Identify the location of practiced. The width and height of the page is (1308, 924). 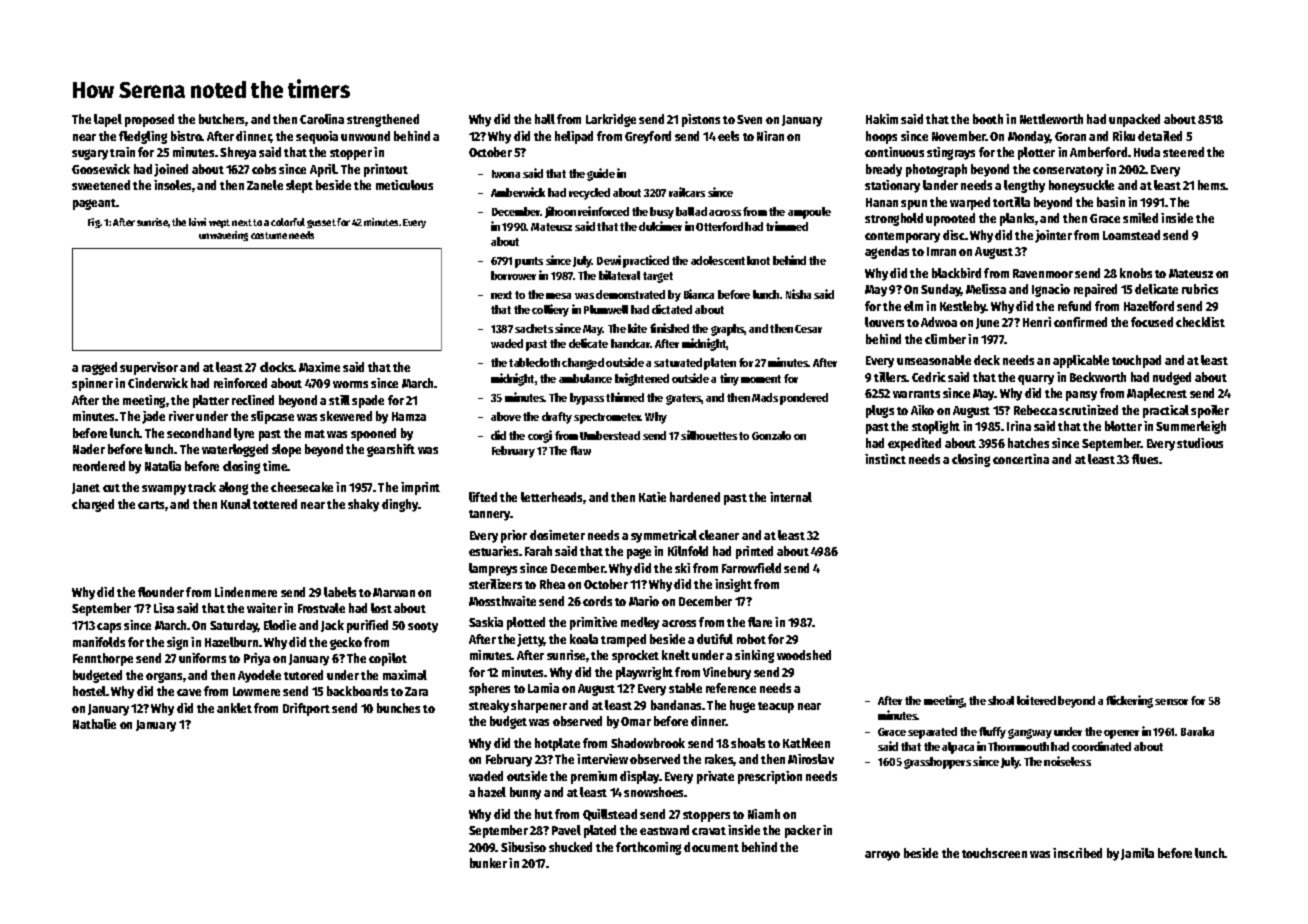
(646, 261).
